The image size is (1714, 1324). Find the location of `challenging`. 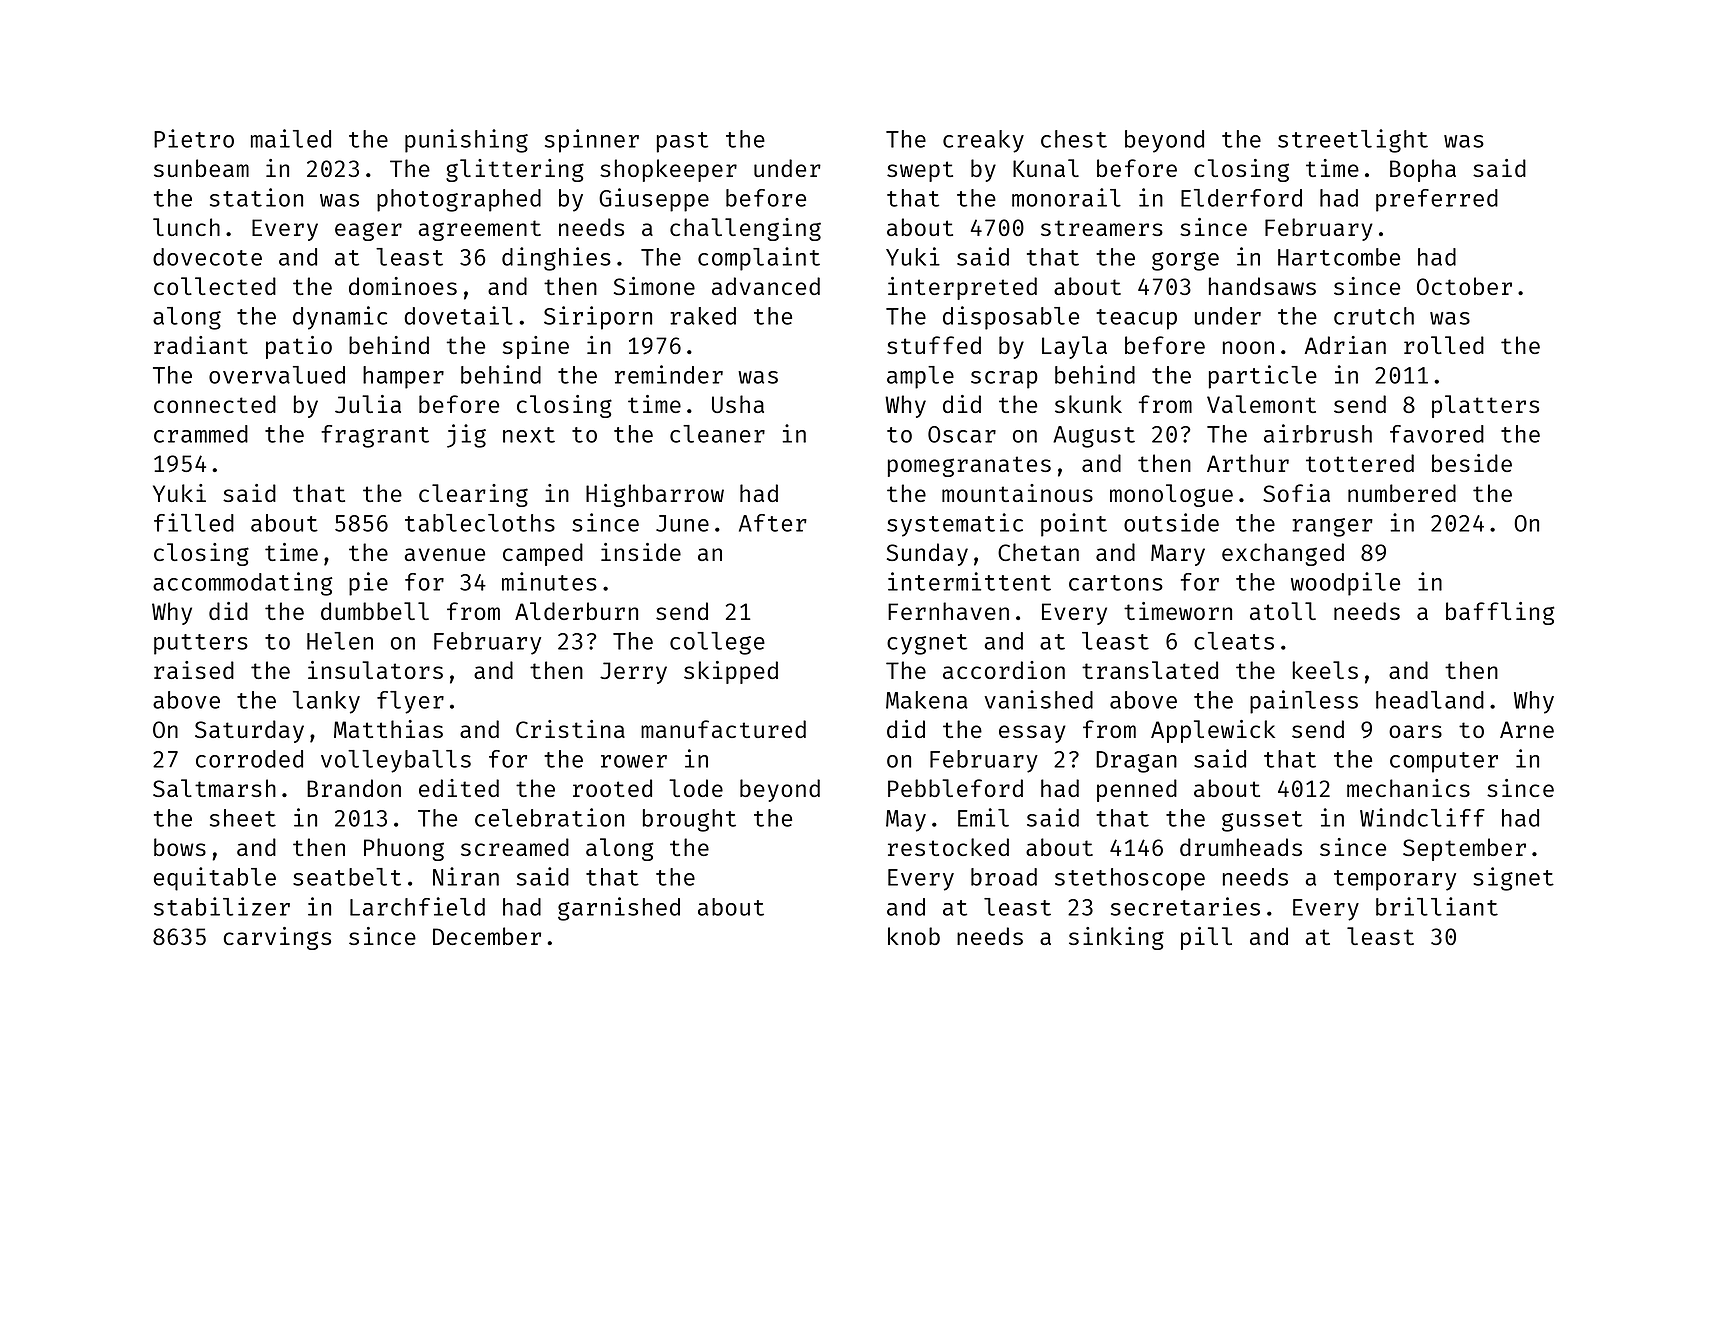

challenging is located at coordinates (745, 229).
